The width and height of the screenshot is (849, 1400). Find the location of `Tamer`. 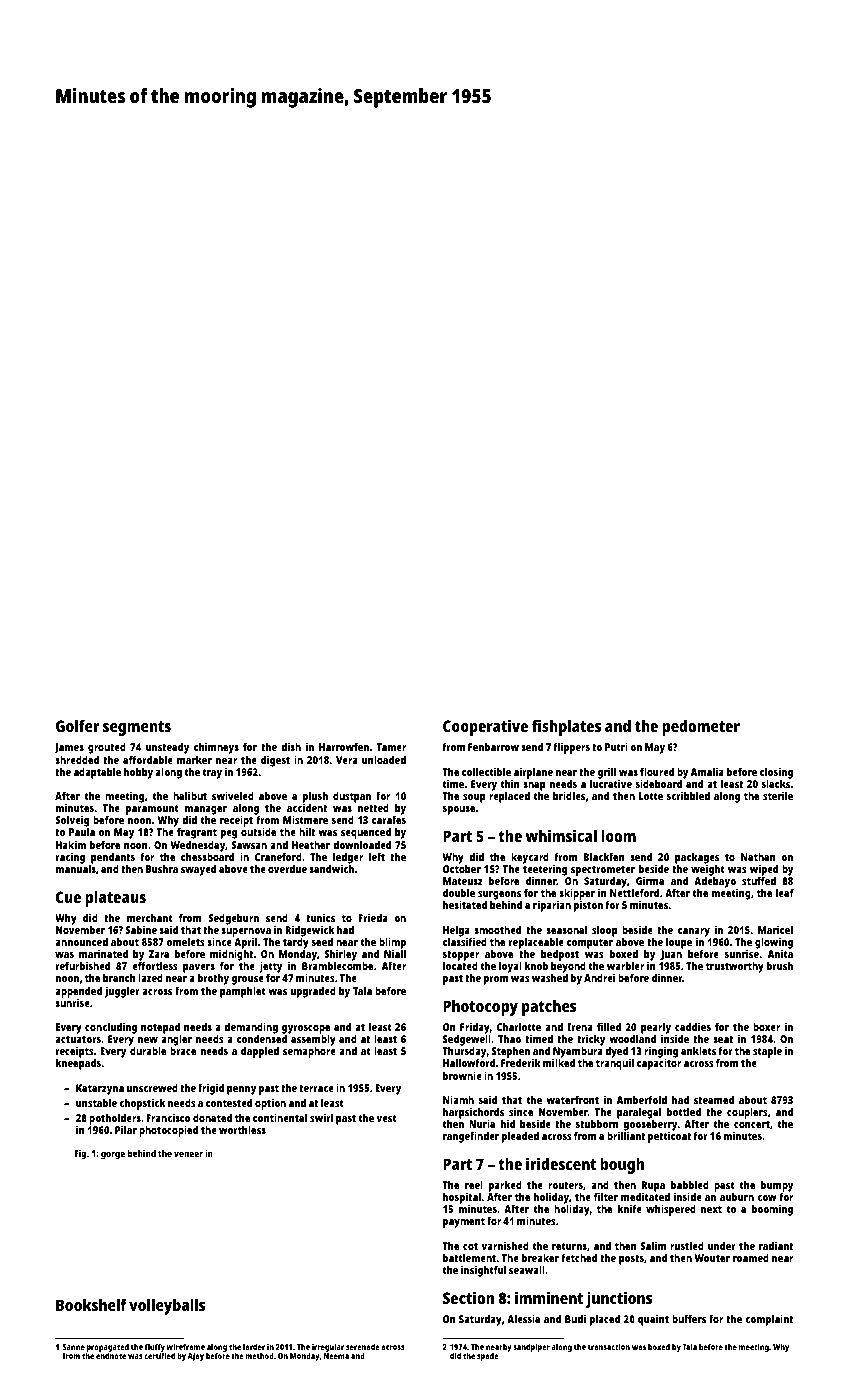

Tamer is located at coordinates (391, 747).
